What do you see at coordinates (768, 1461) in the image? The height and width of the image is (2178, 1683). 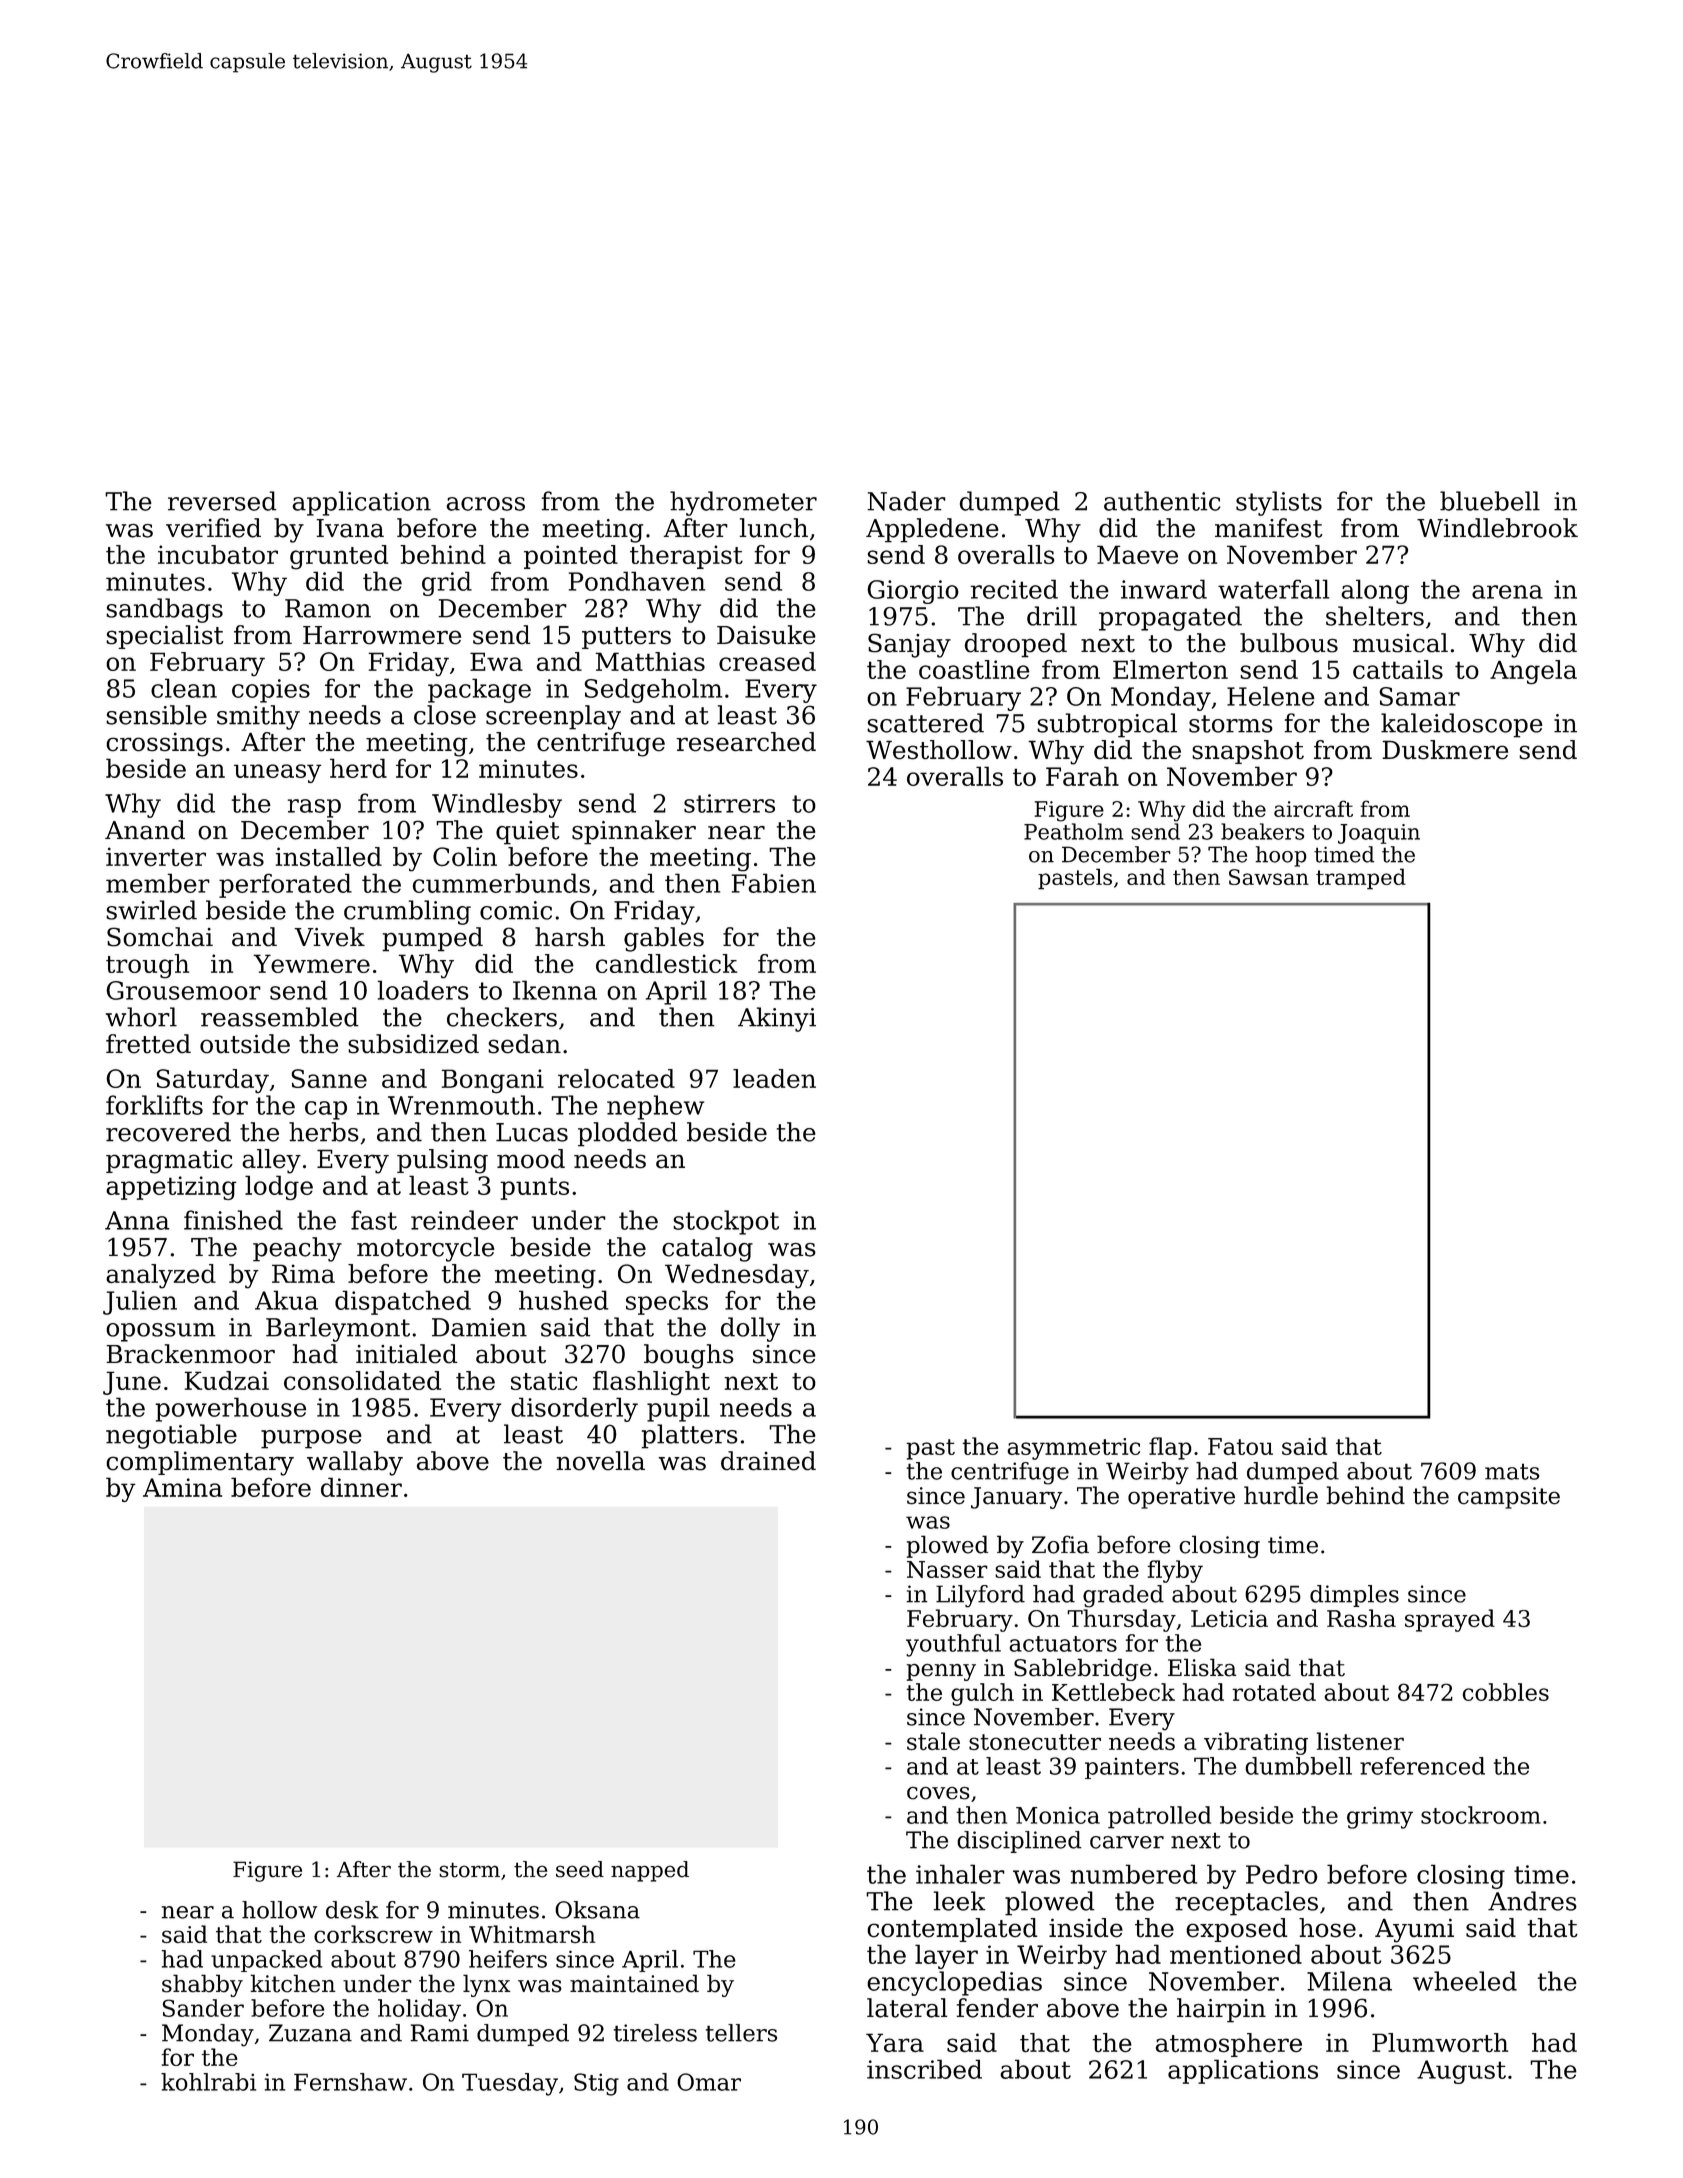 I see `drained` at bounding box center [768, 1461].
